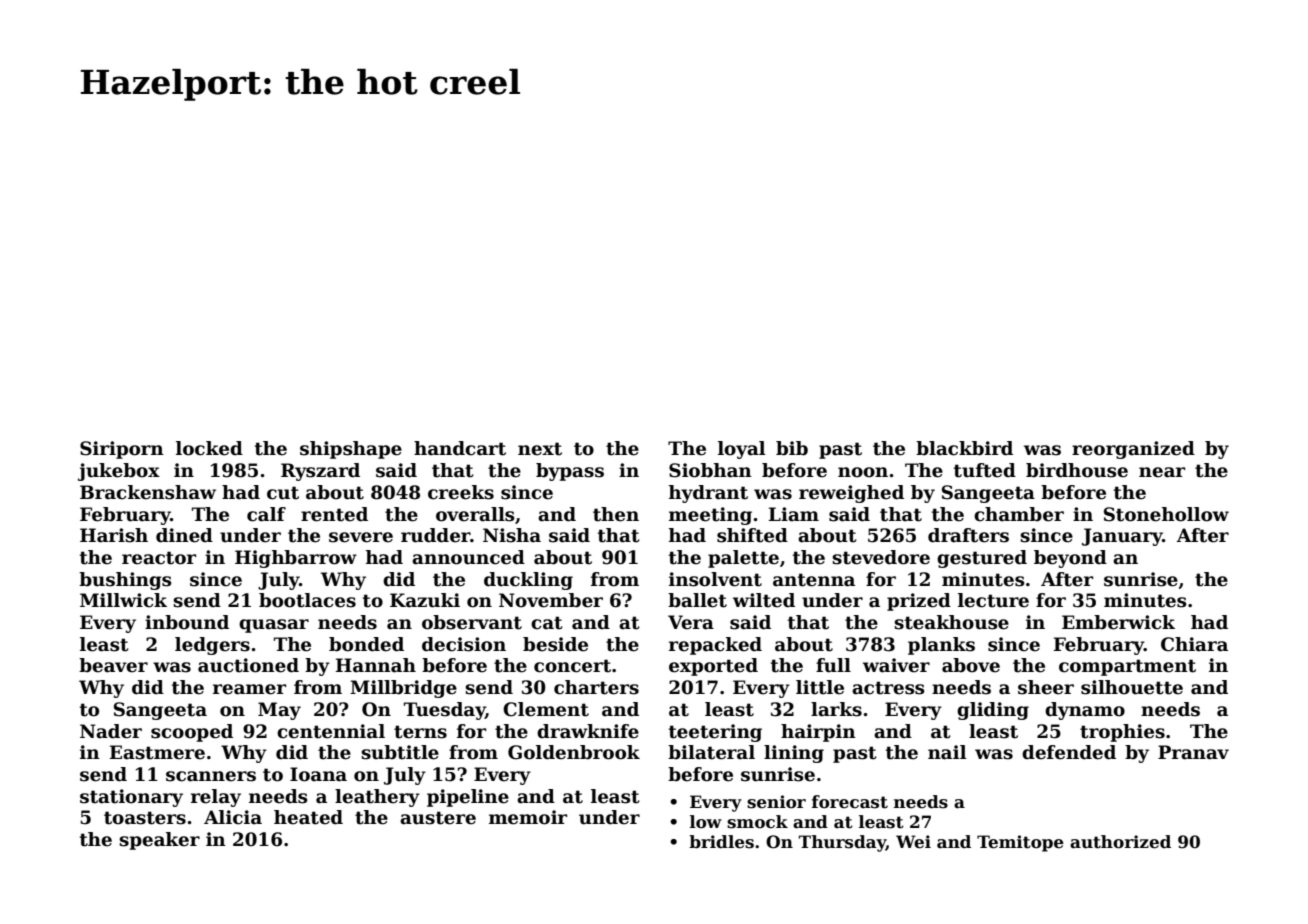 Image resolution: width=1308 pixels, height=924 pixels. What do you see at coordinates (993, 711) in the screenshot?
I see `gliding` at bounding box center [993, 711].
